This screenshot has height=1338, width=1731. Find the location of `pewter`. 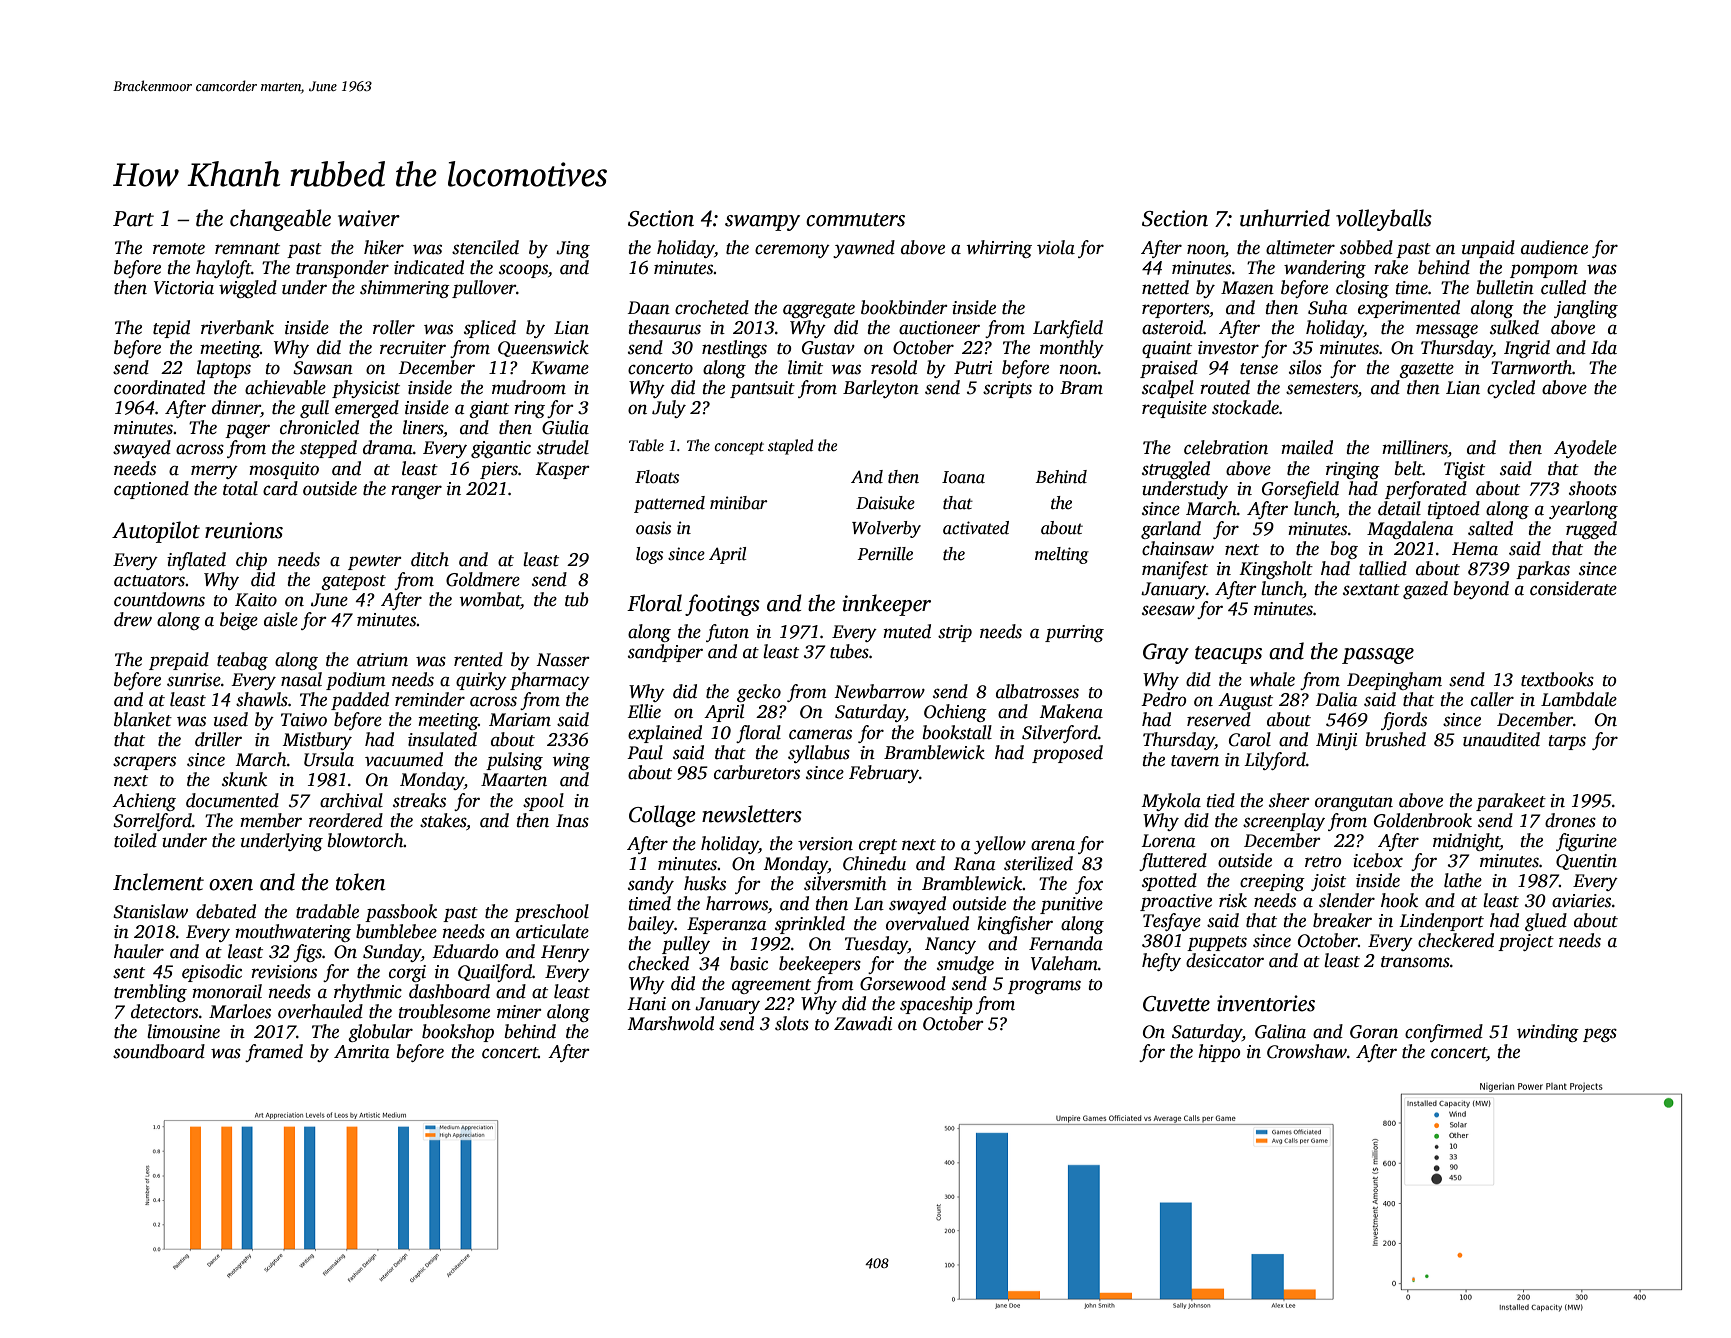

pewter is located at coordinates (374, 562).
